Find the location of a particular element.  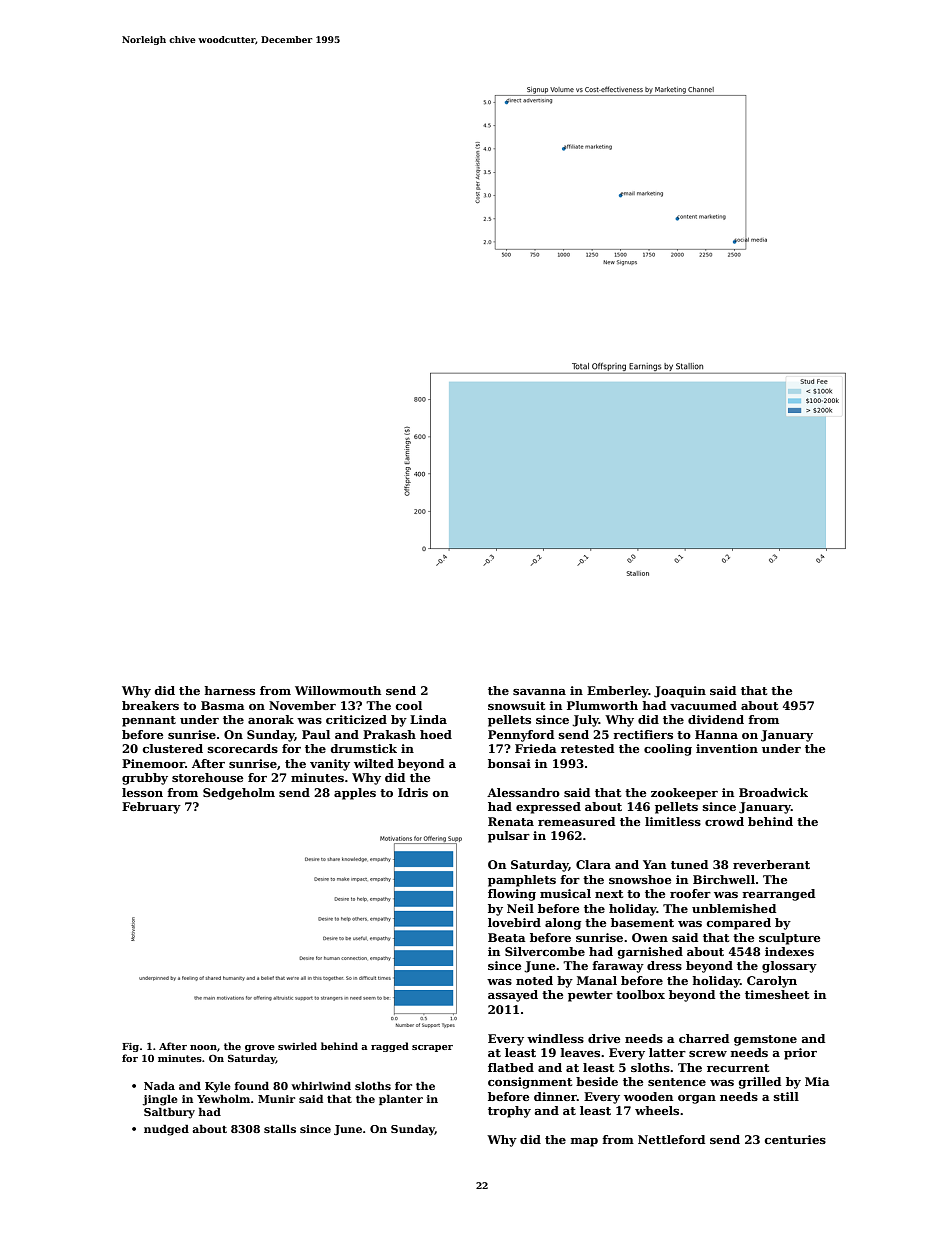

harness is located at coordinates (229, 690).
